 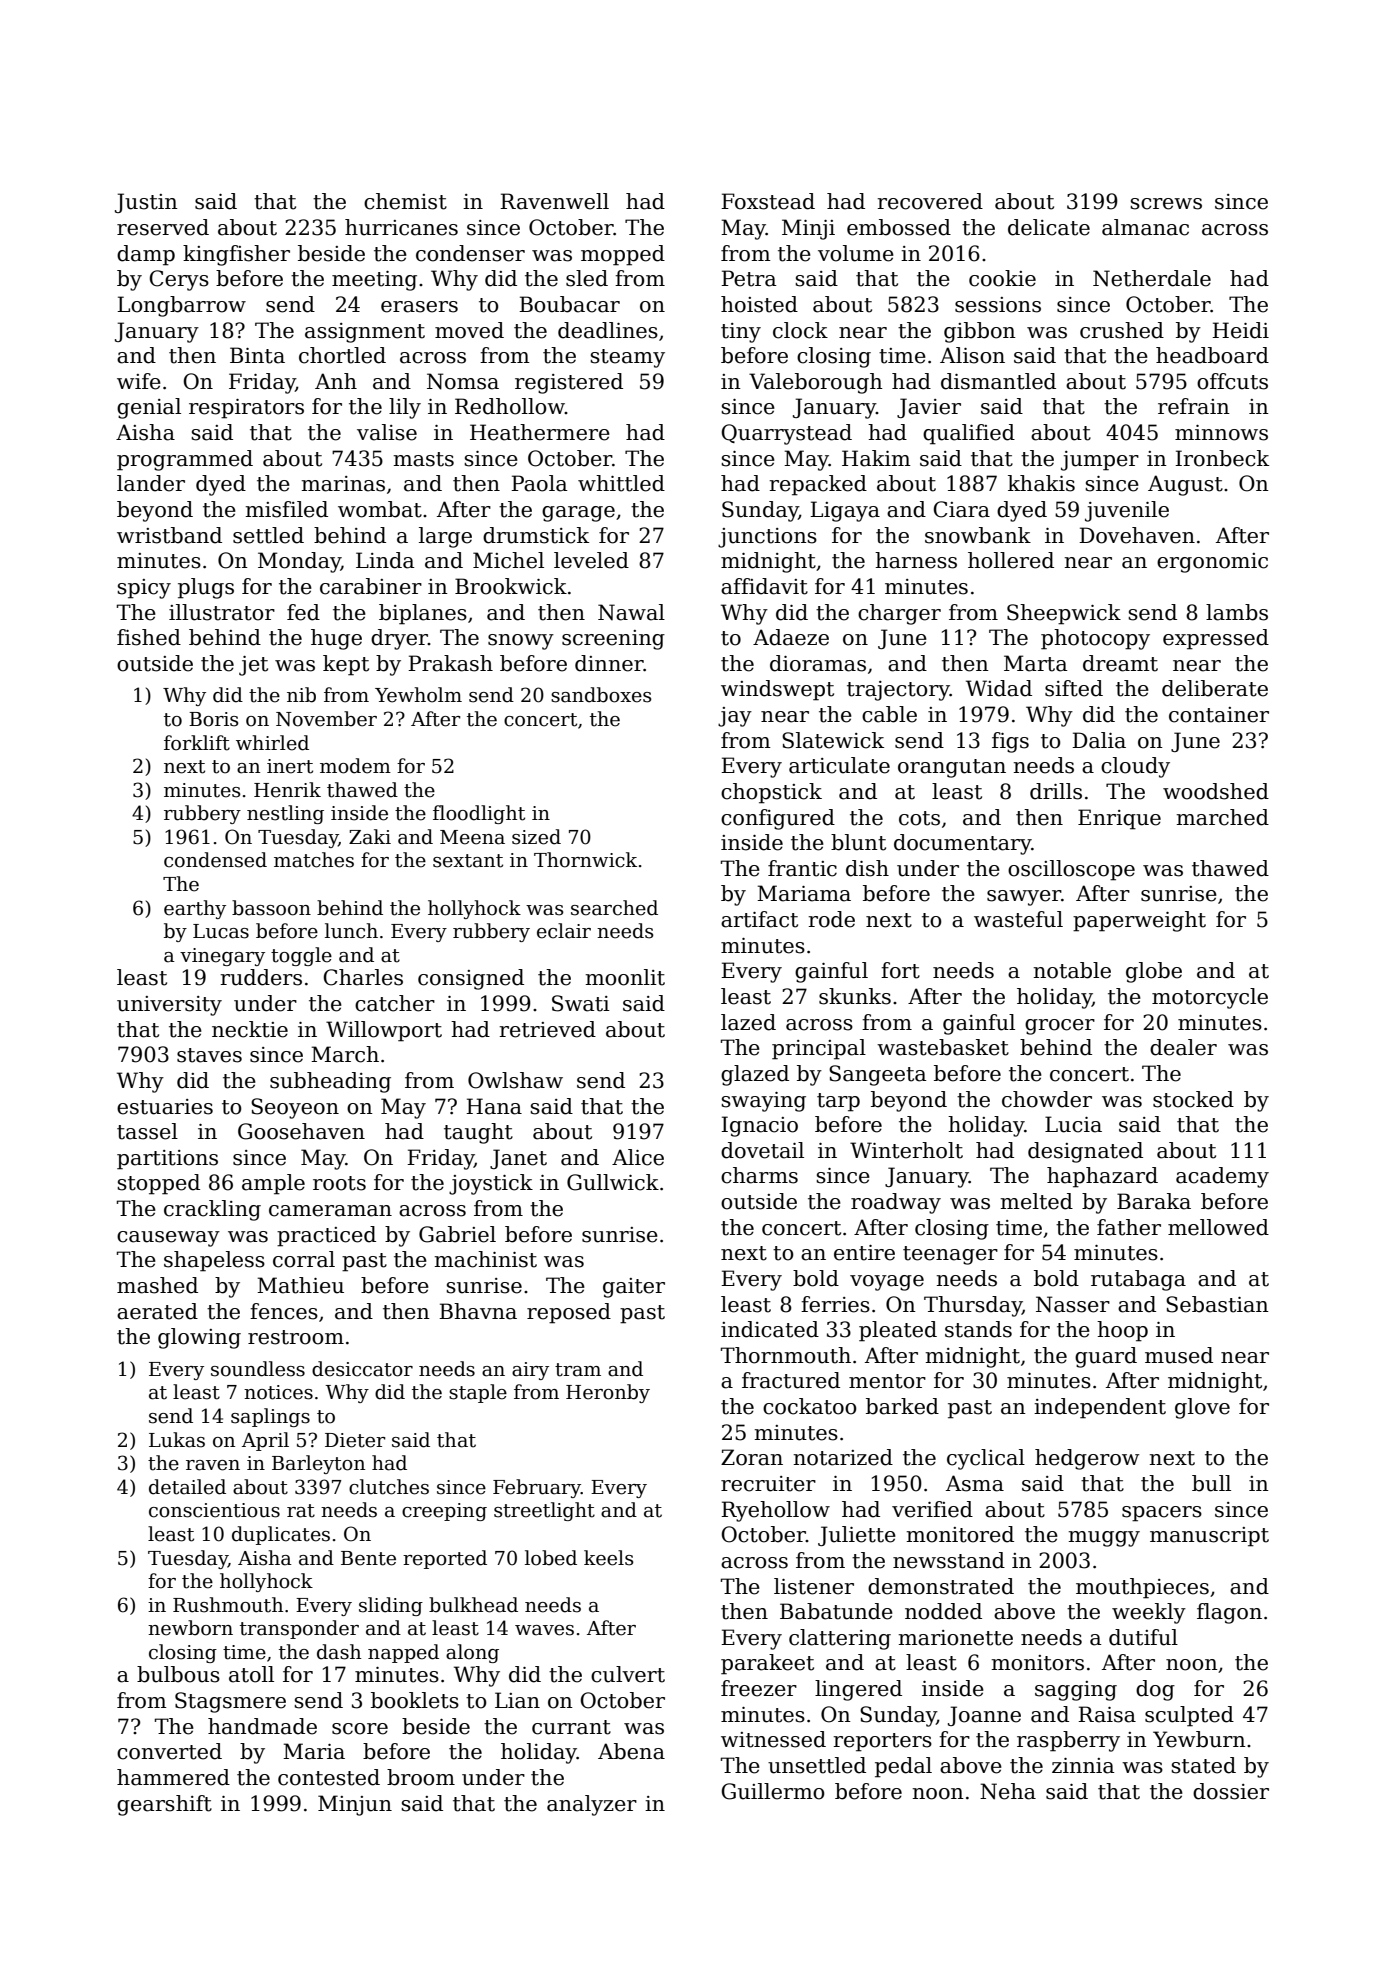 I want to click on moved, so click(x=469, y=330).
